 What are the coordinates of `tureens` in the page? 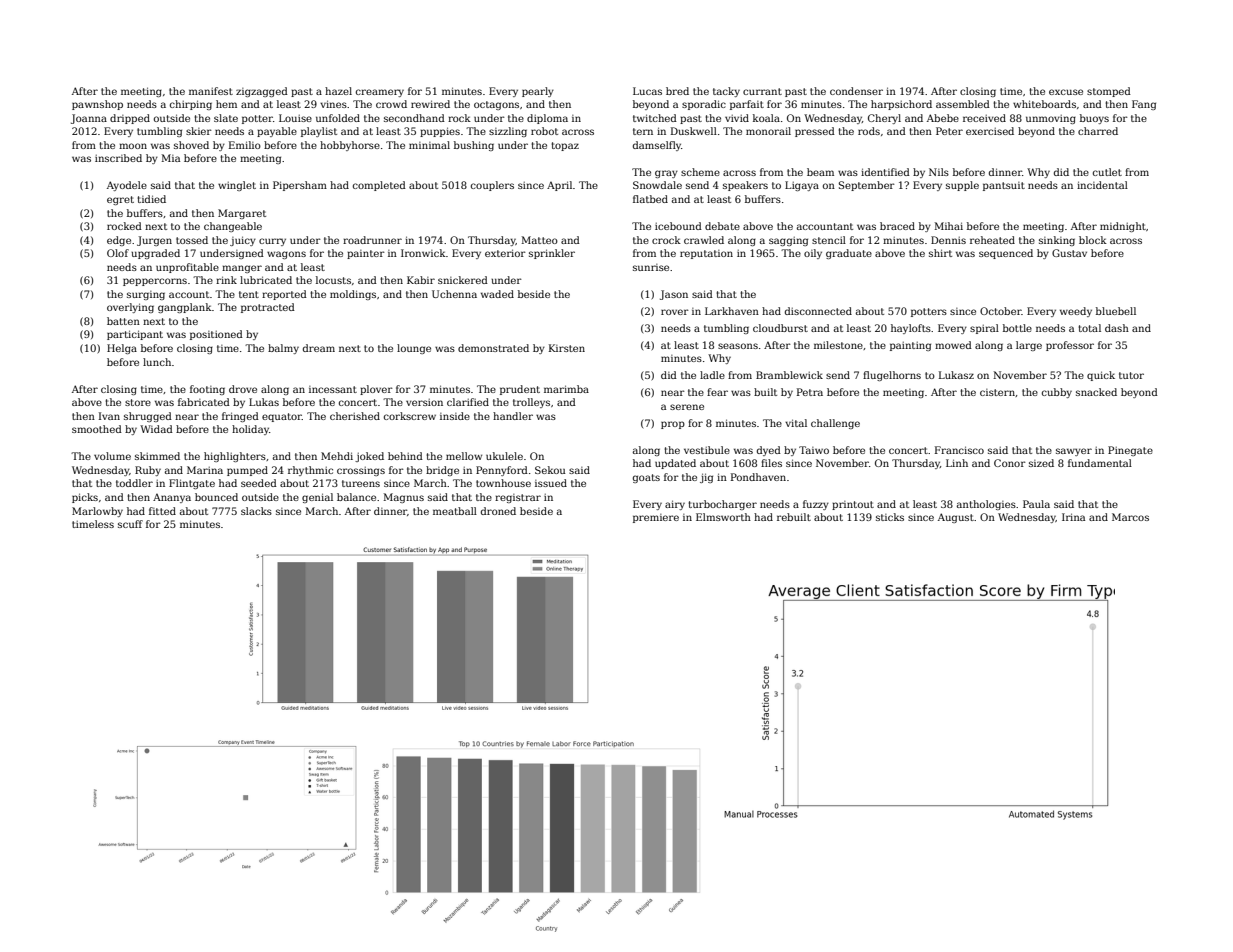 It's located at (361, 483).
